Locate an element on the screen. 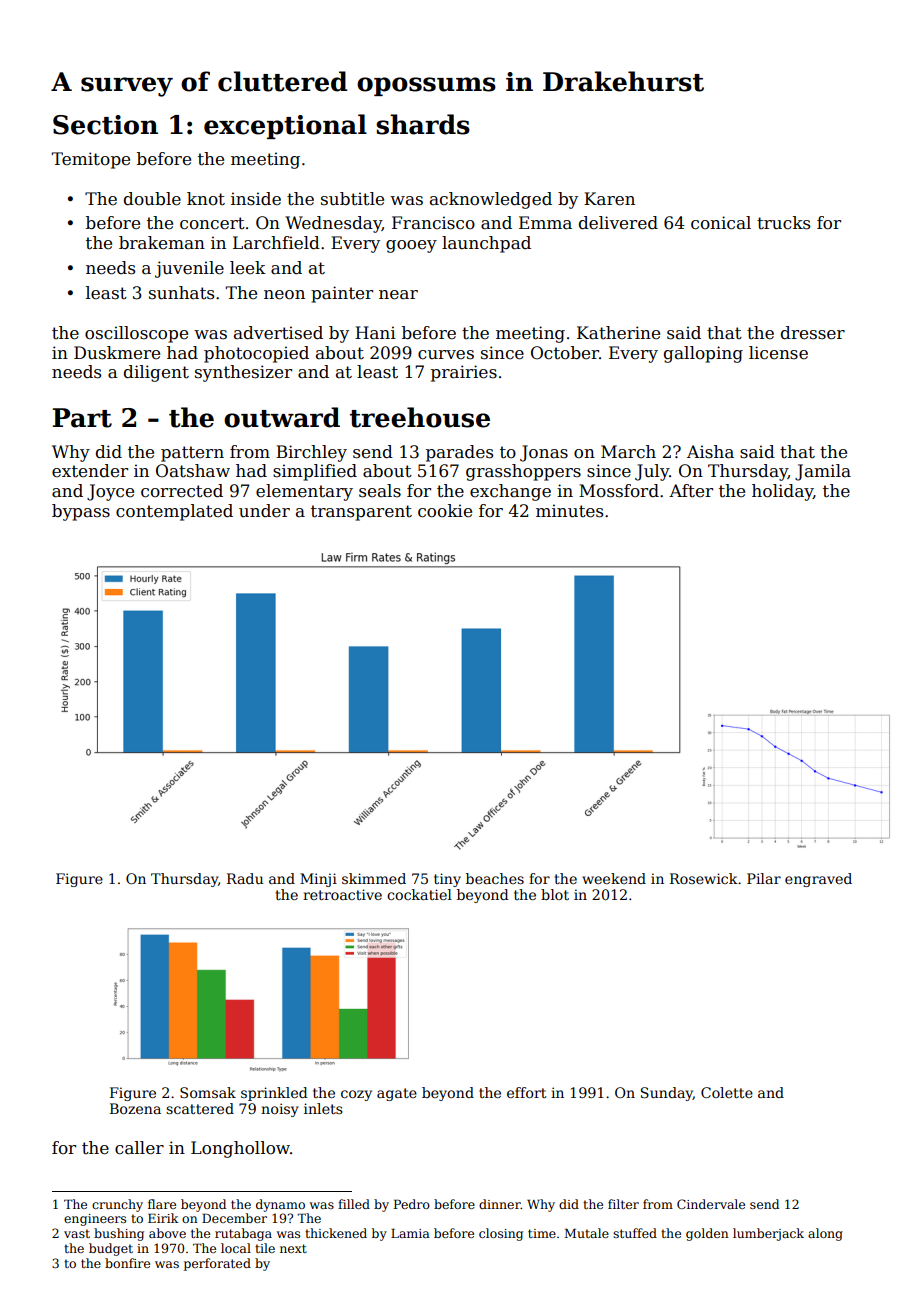 This screenshot has width=908, height=1316. cookie is located at coordinates (445, 511).
